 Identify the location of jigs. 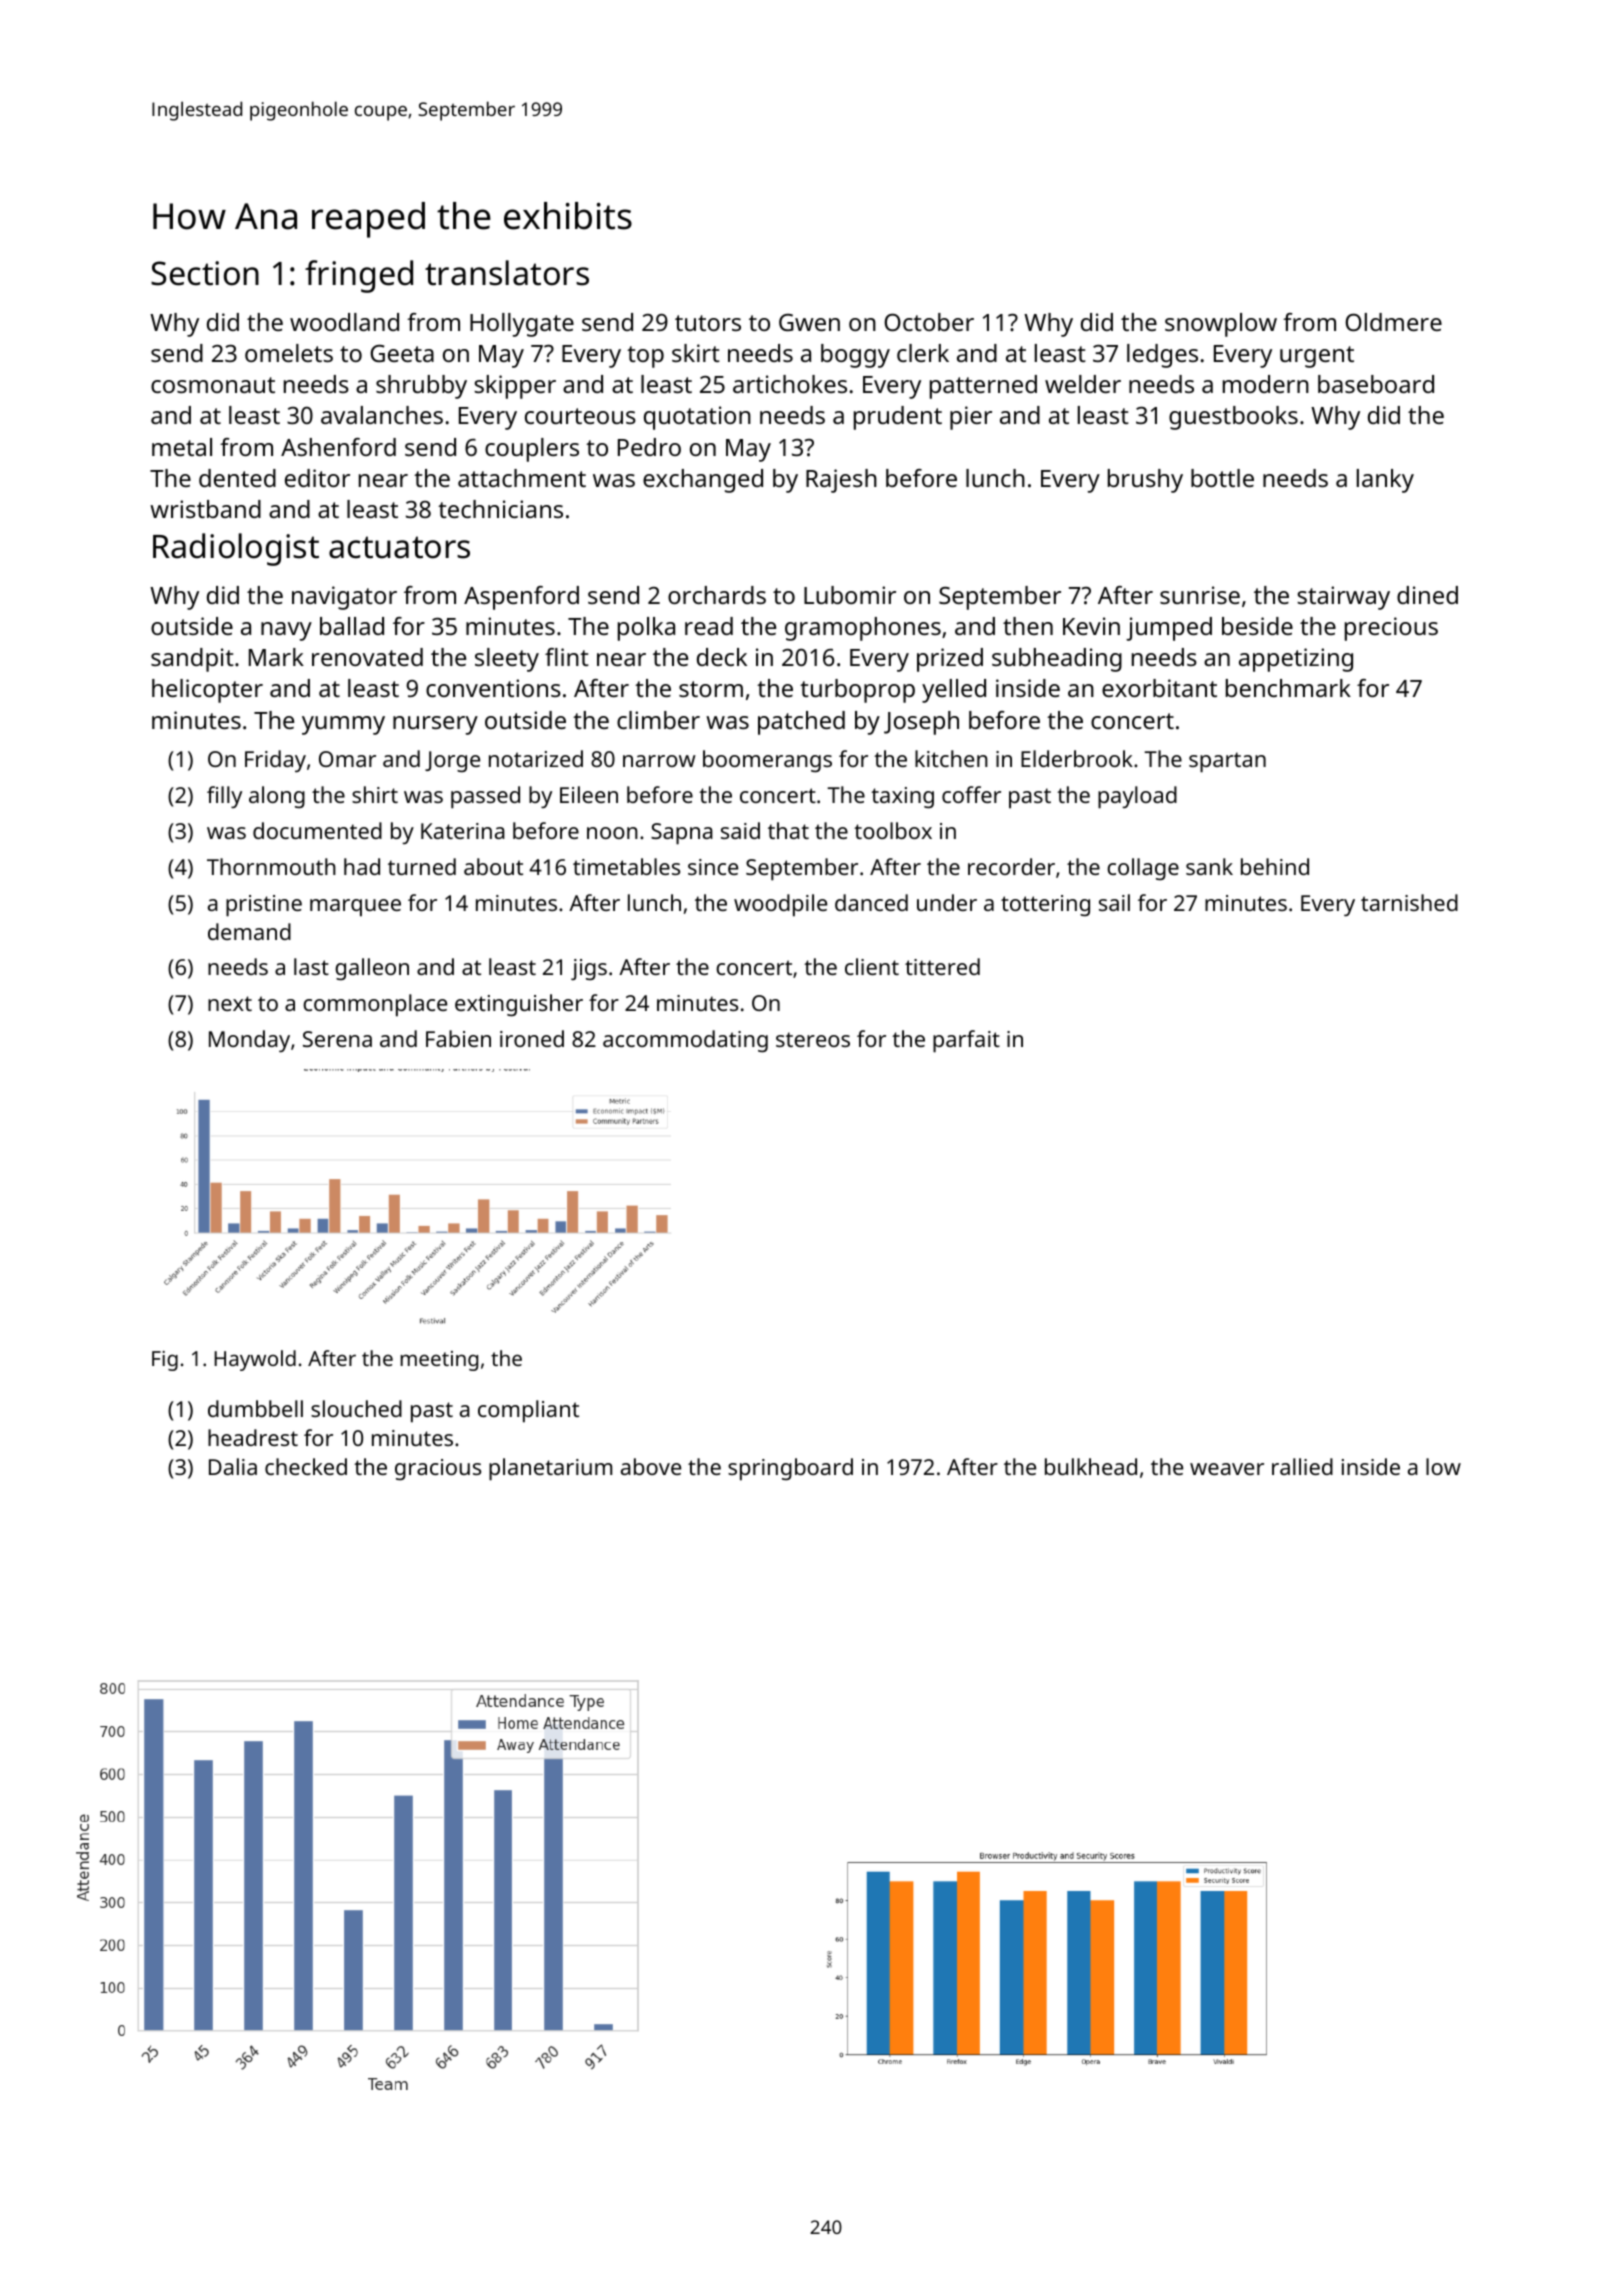
(589, 969).
